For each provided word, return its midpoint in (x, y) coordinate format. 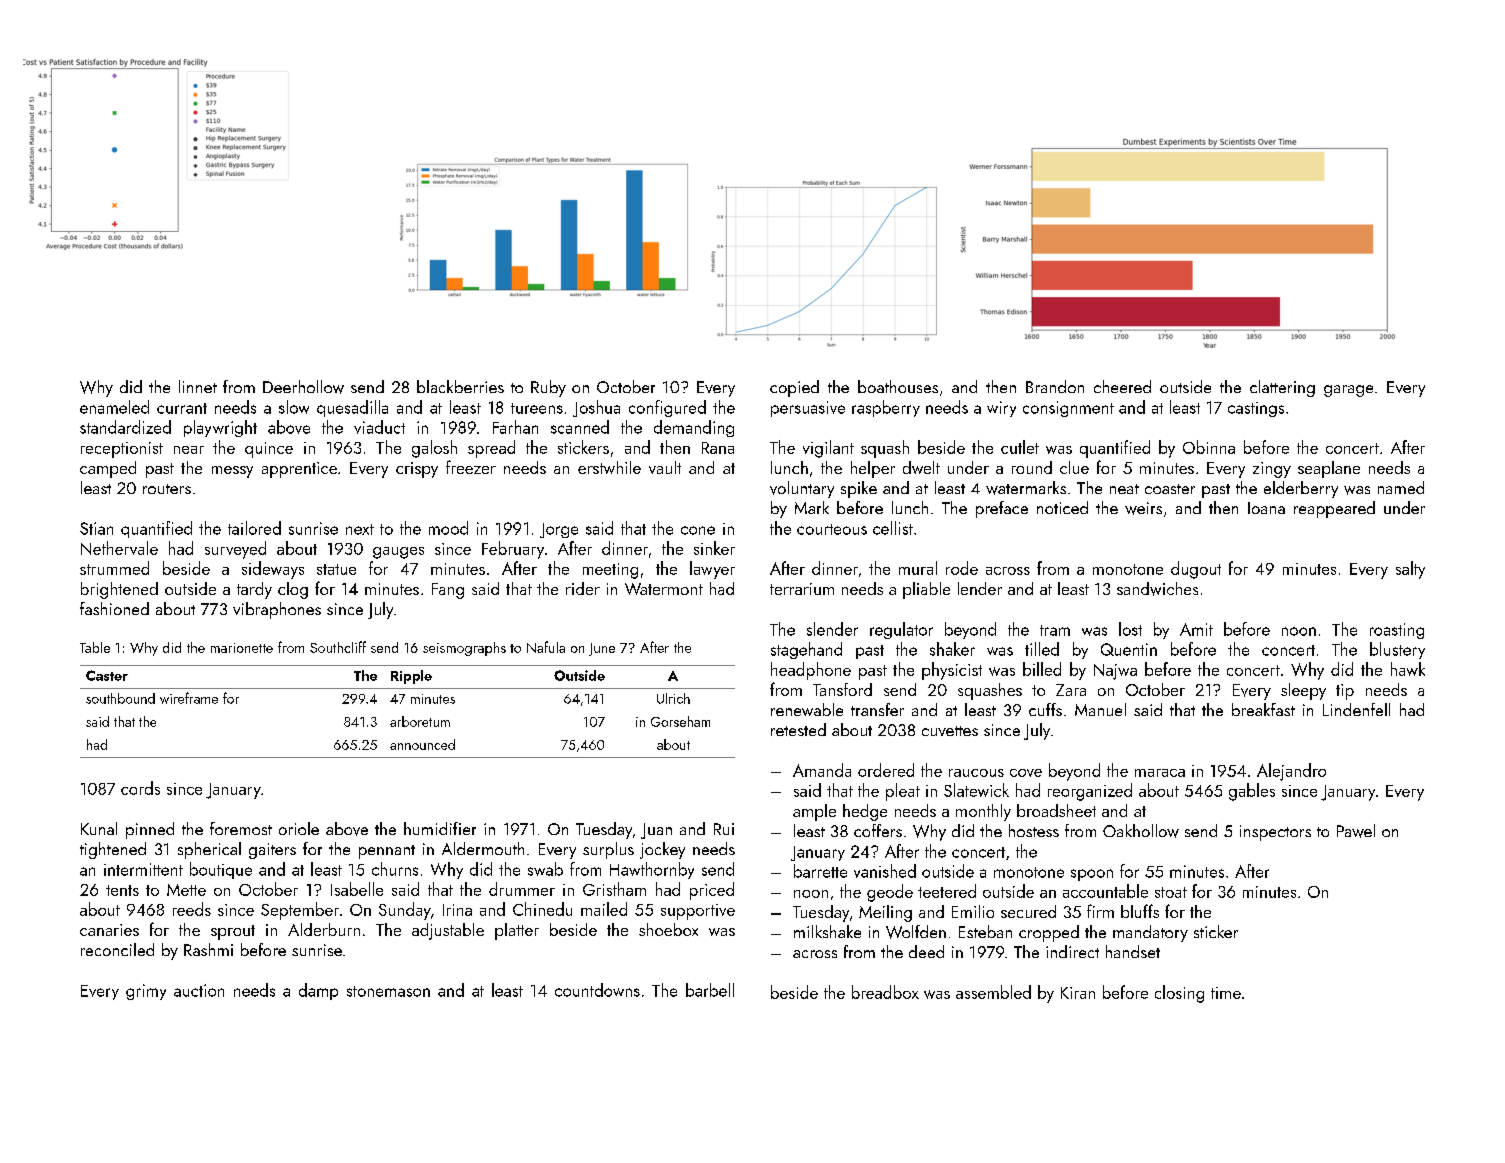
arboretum (420, 721)
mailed (604, 909)
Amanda (822, 770)
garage (1348, 391)
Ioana (1266, 508)
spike (859, 489)
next (360, 529)
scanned (580, 427)
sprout (233, 932)
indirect (1072, 951)
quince (269, 450)
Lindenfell (1356, 709)
